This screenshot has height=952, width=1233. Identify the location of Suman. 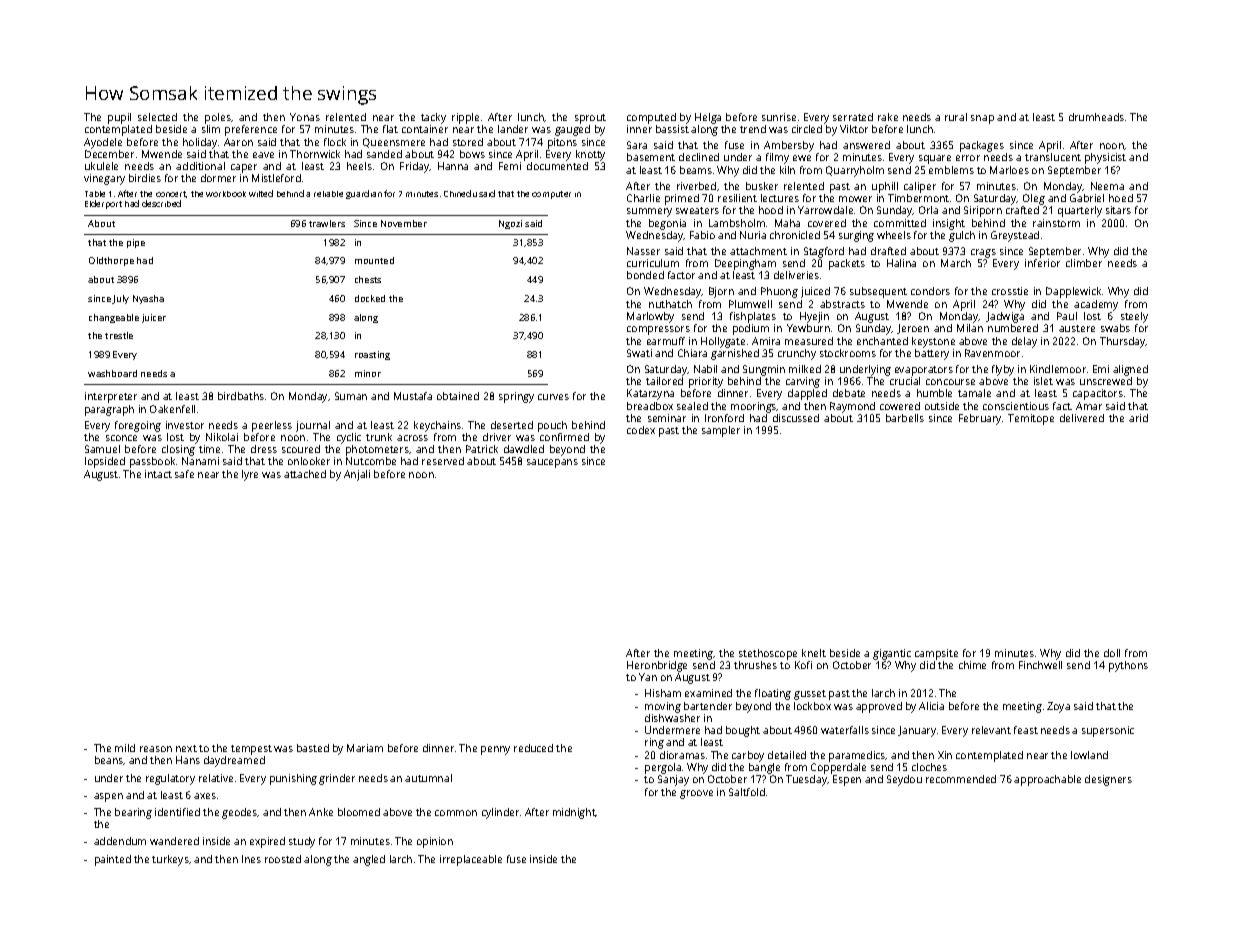
(351, 396).
